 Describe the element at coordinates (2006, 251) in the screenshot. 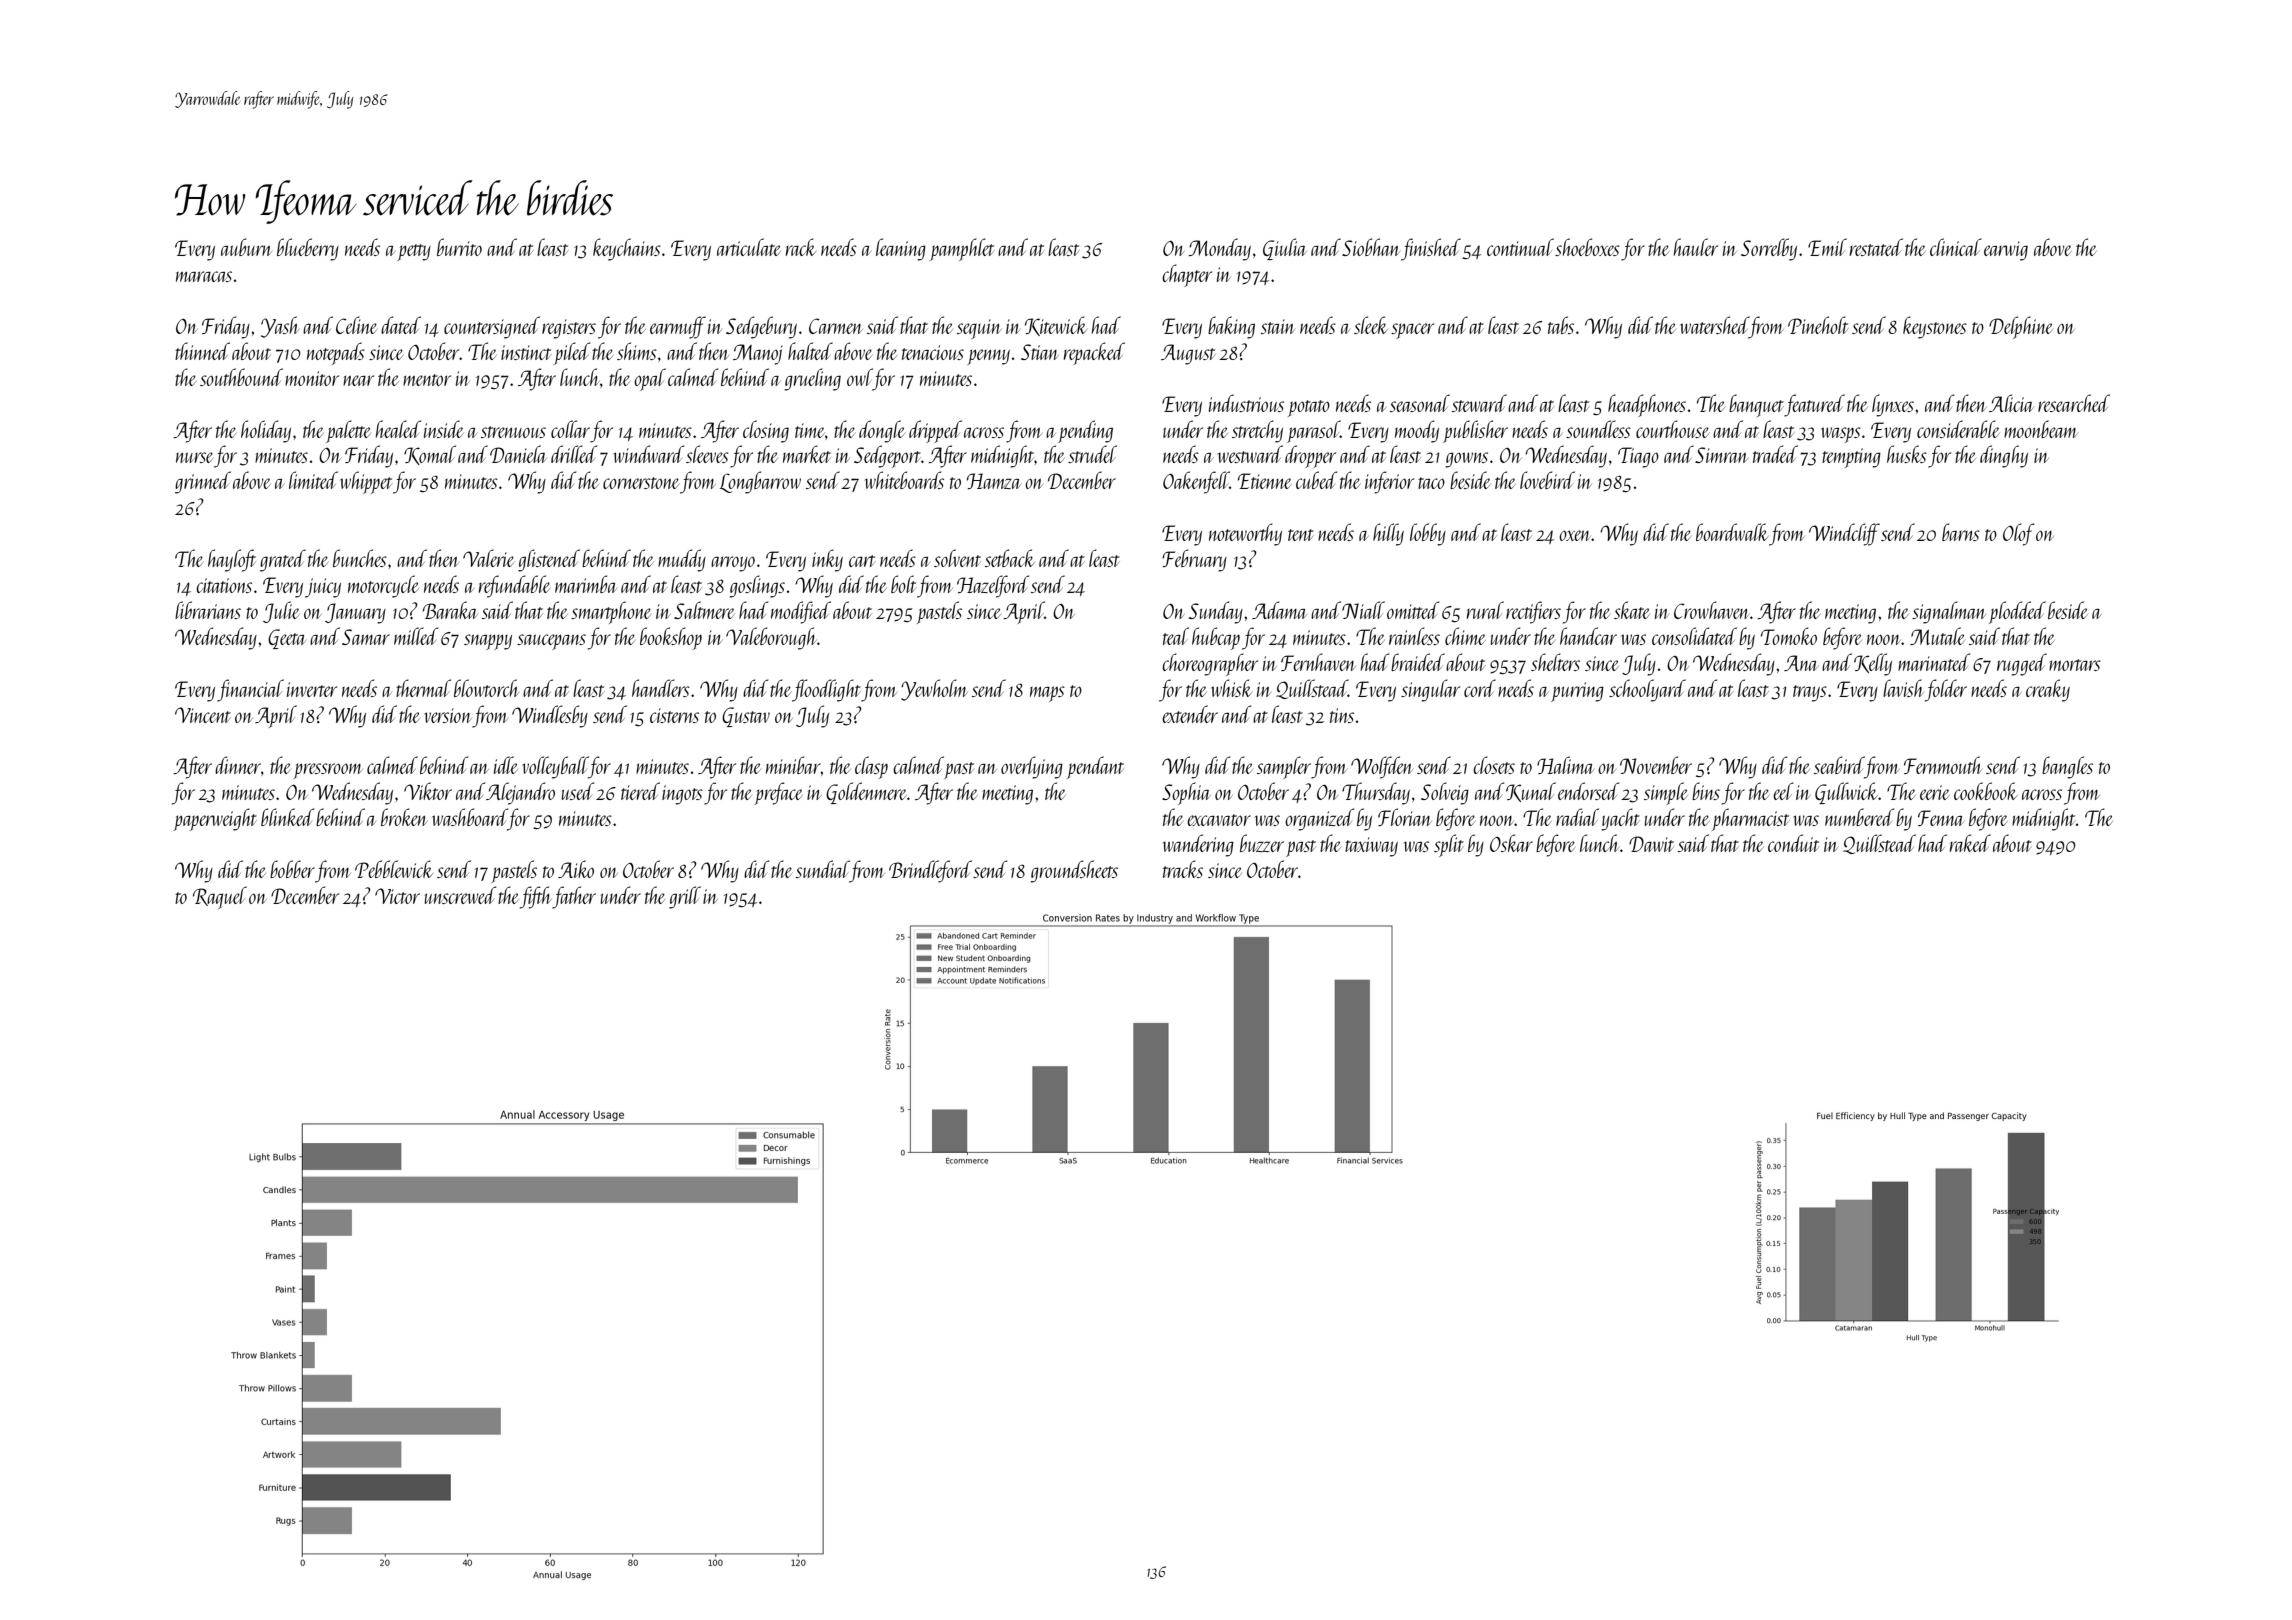

I see `earwig` at that location.
